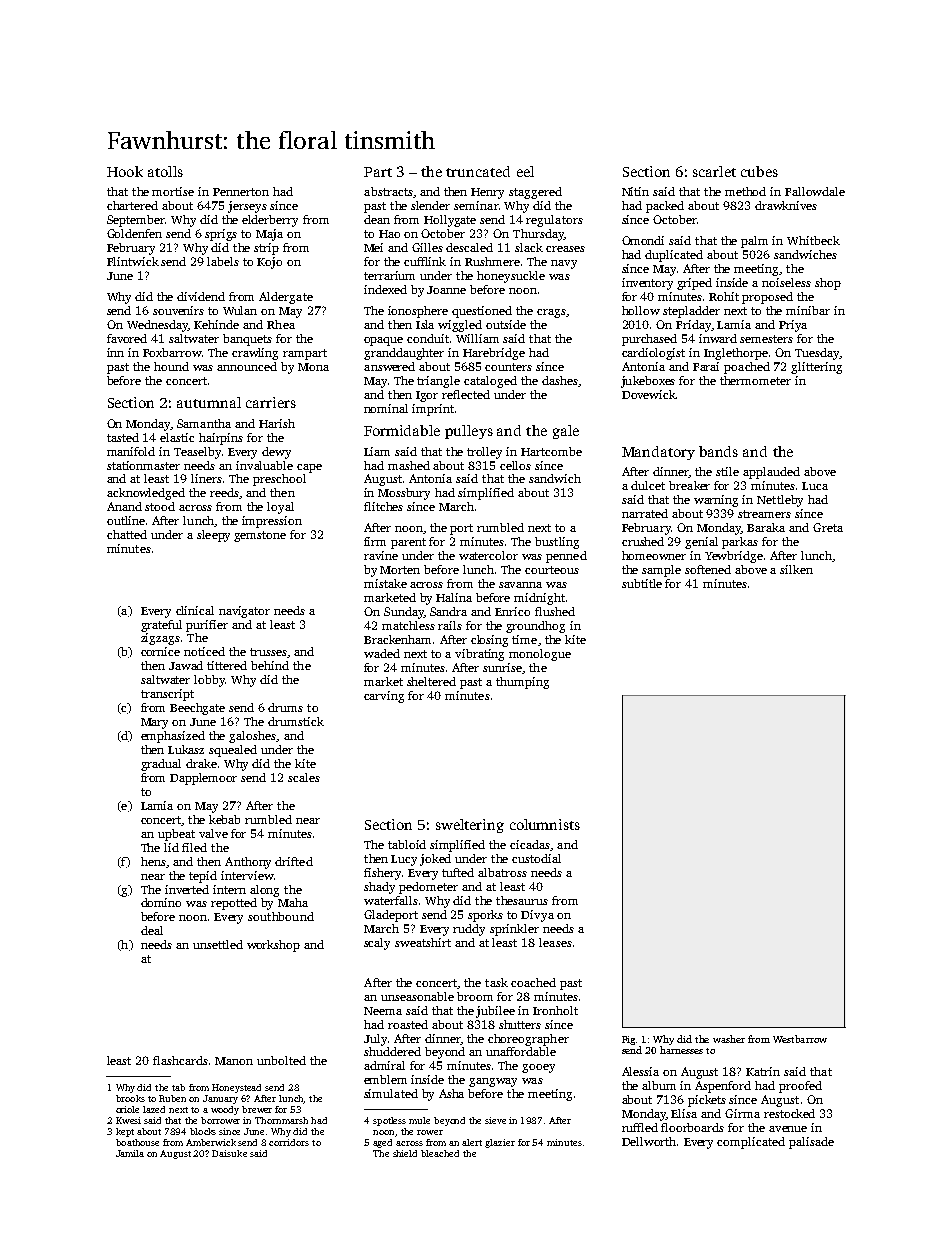 This screenshot has width=952, height=1233. I want to click on scarlet, so click(714, 171).
